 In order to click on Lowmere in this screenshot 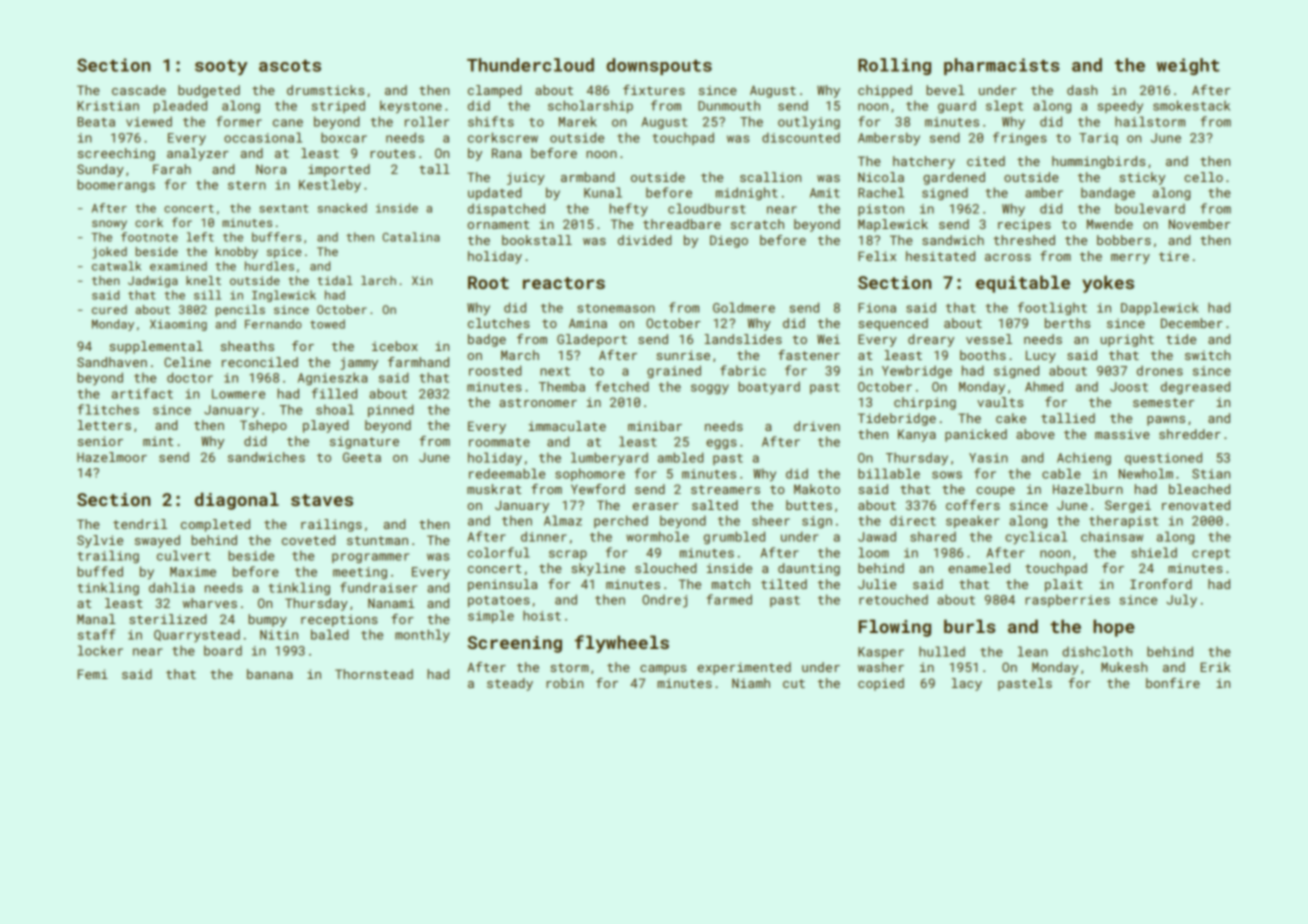, I will do `click(238, 394)`.
